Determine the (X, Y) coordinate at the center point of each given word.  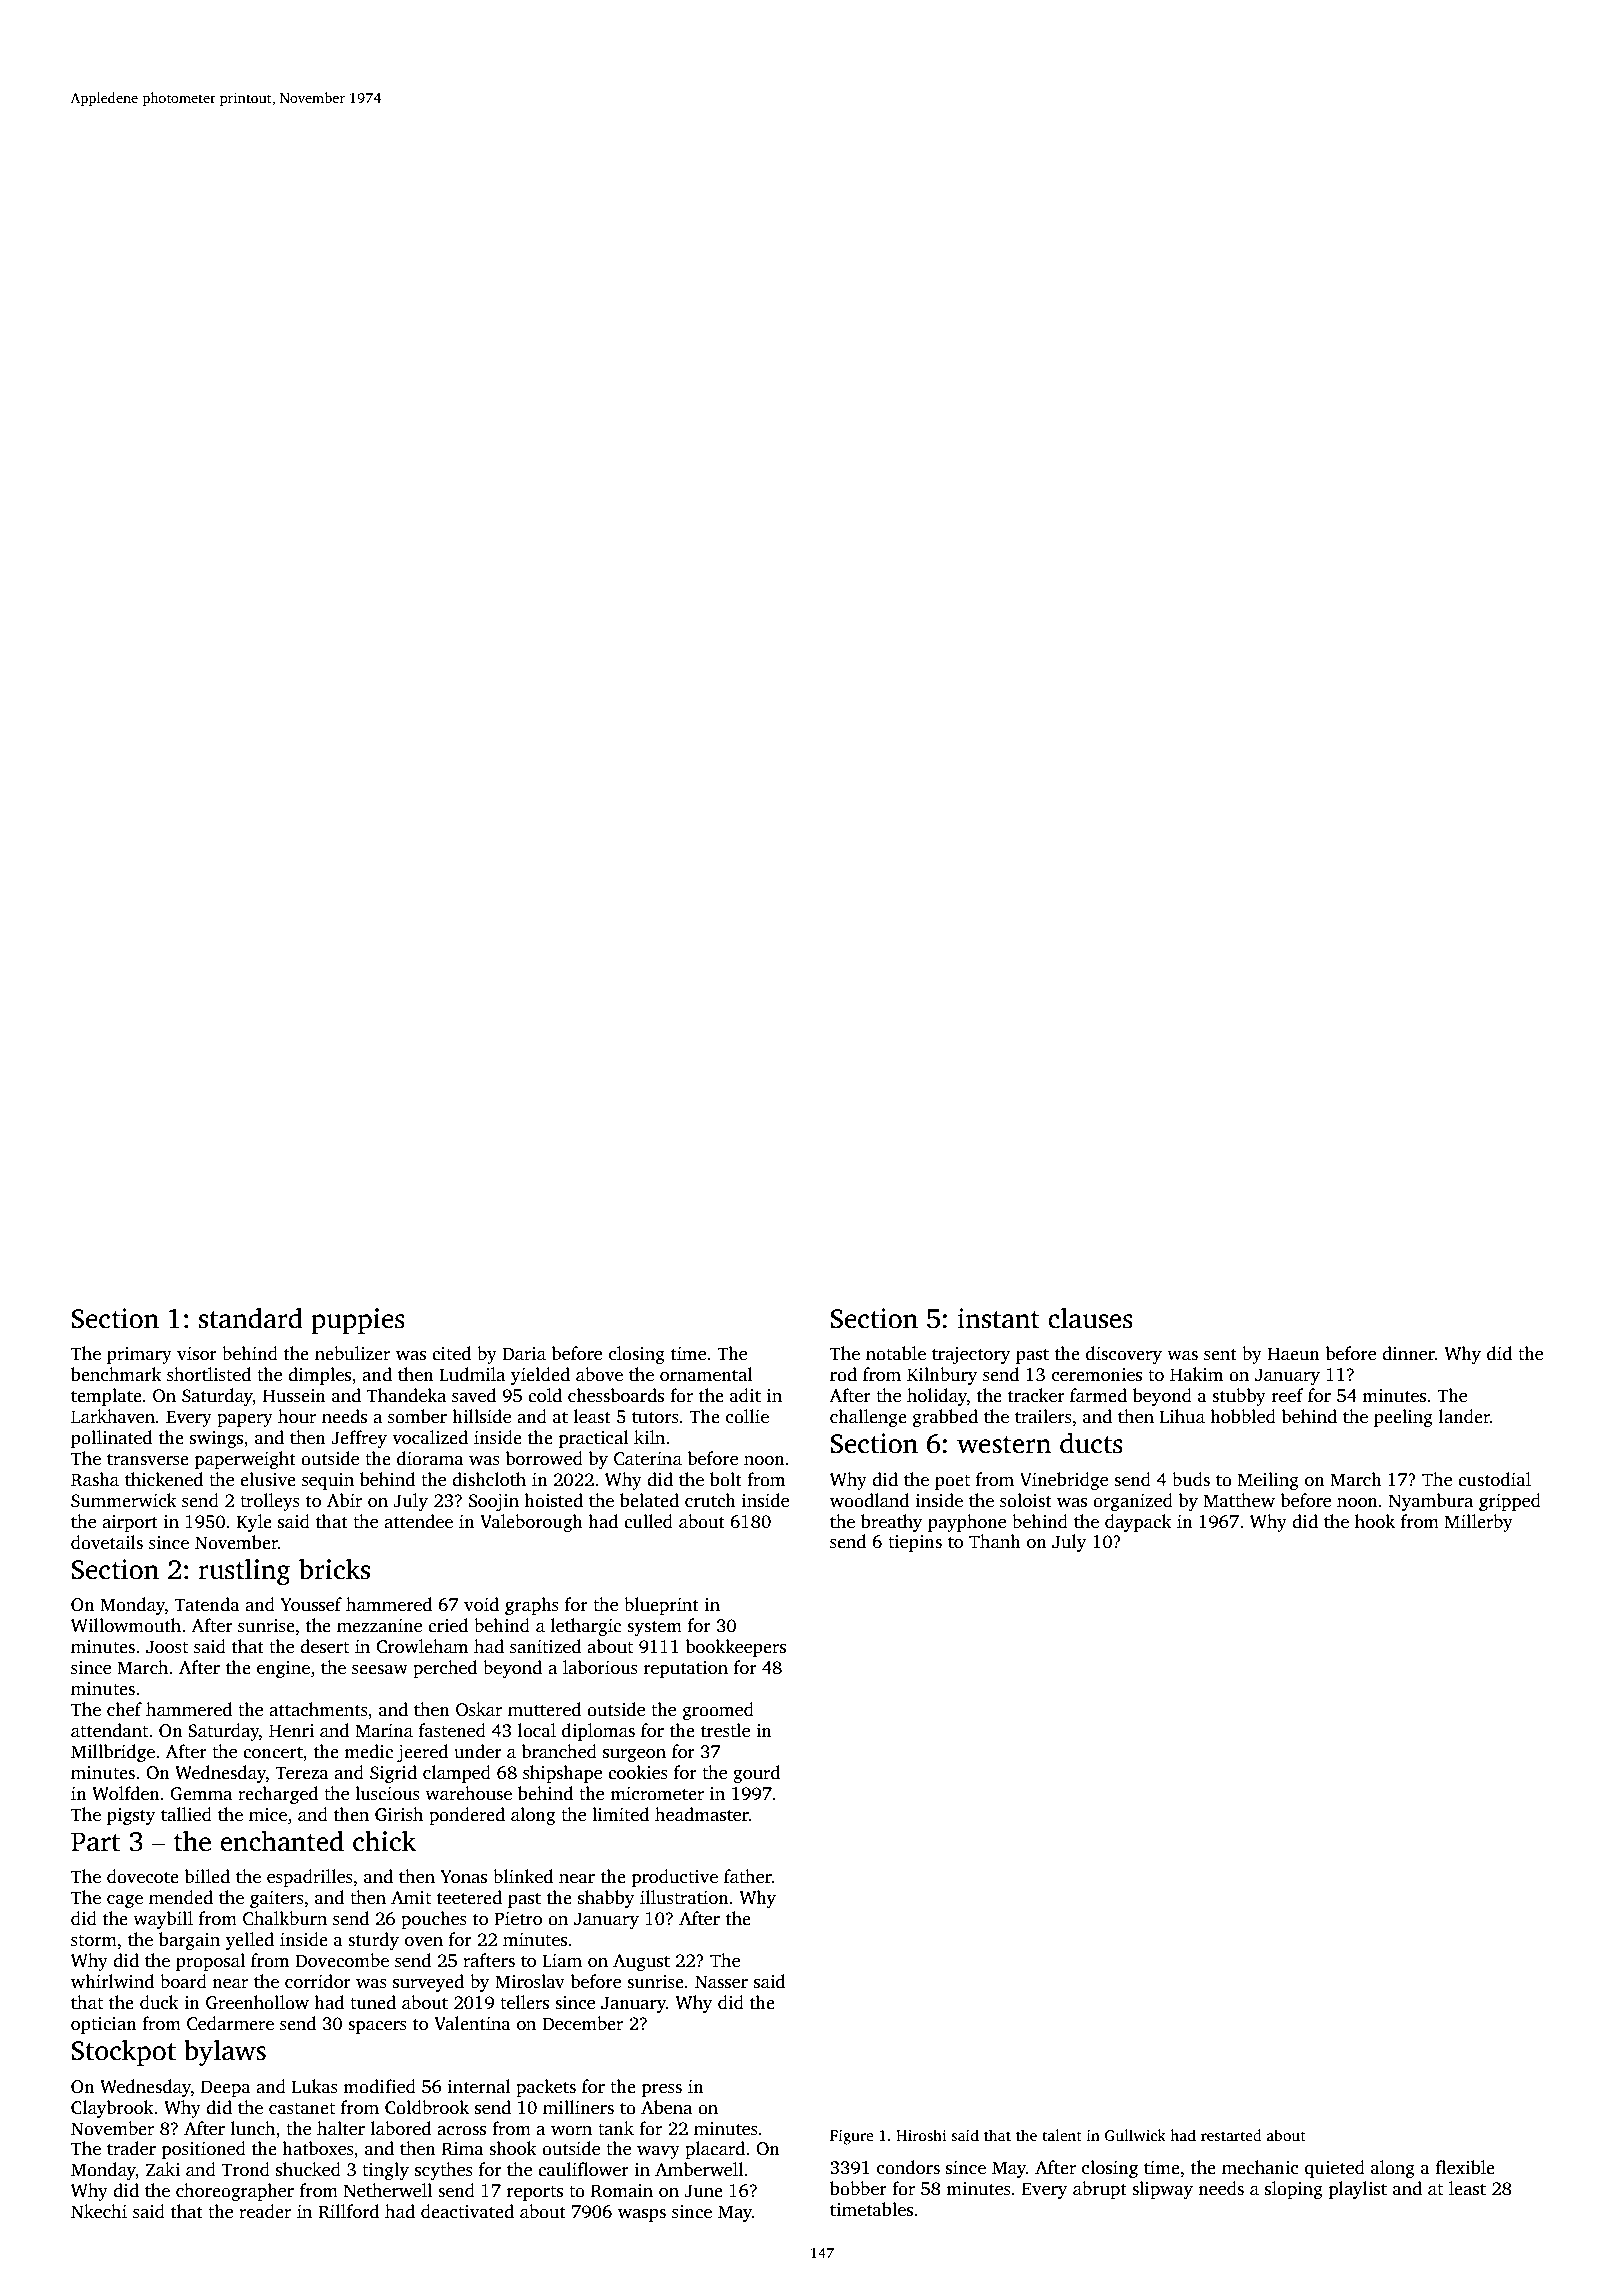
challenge (868, 1418)
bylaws (225, 2052)
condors (908, 2167)
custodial (1494, 1479)
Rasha (95, 1479)
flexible (1465, 2167)
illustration (684, 1897)
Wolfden (126, 1793)
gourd (756, 1774)
